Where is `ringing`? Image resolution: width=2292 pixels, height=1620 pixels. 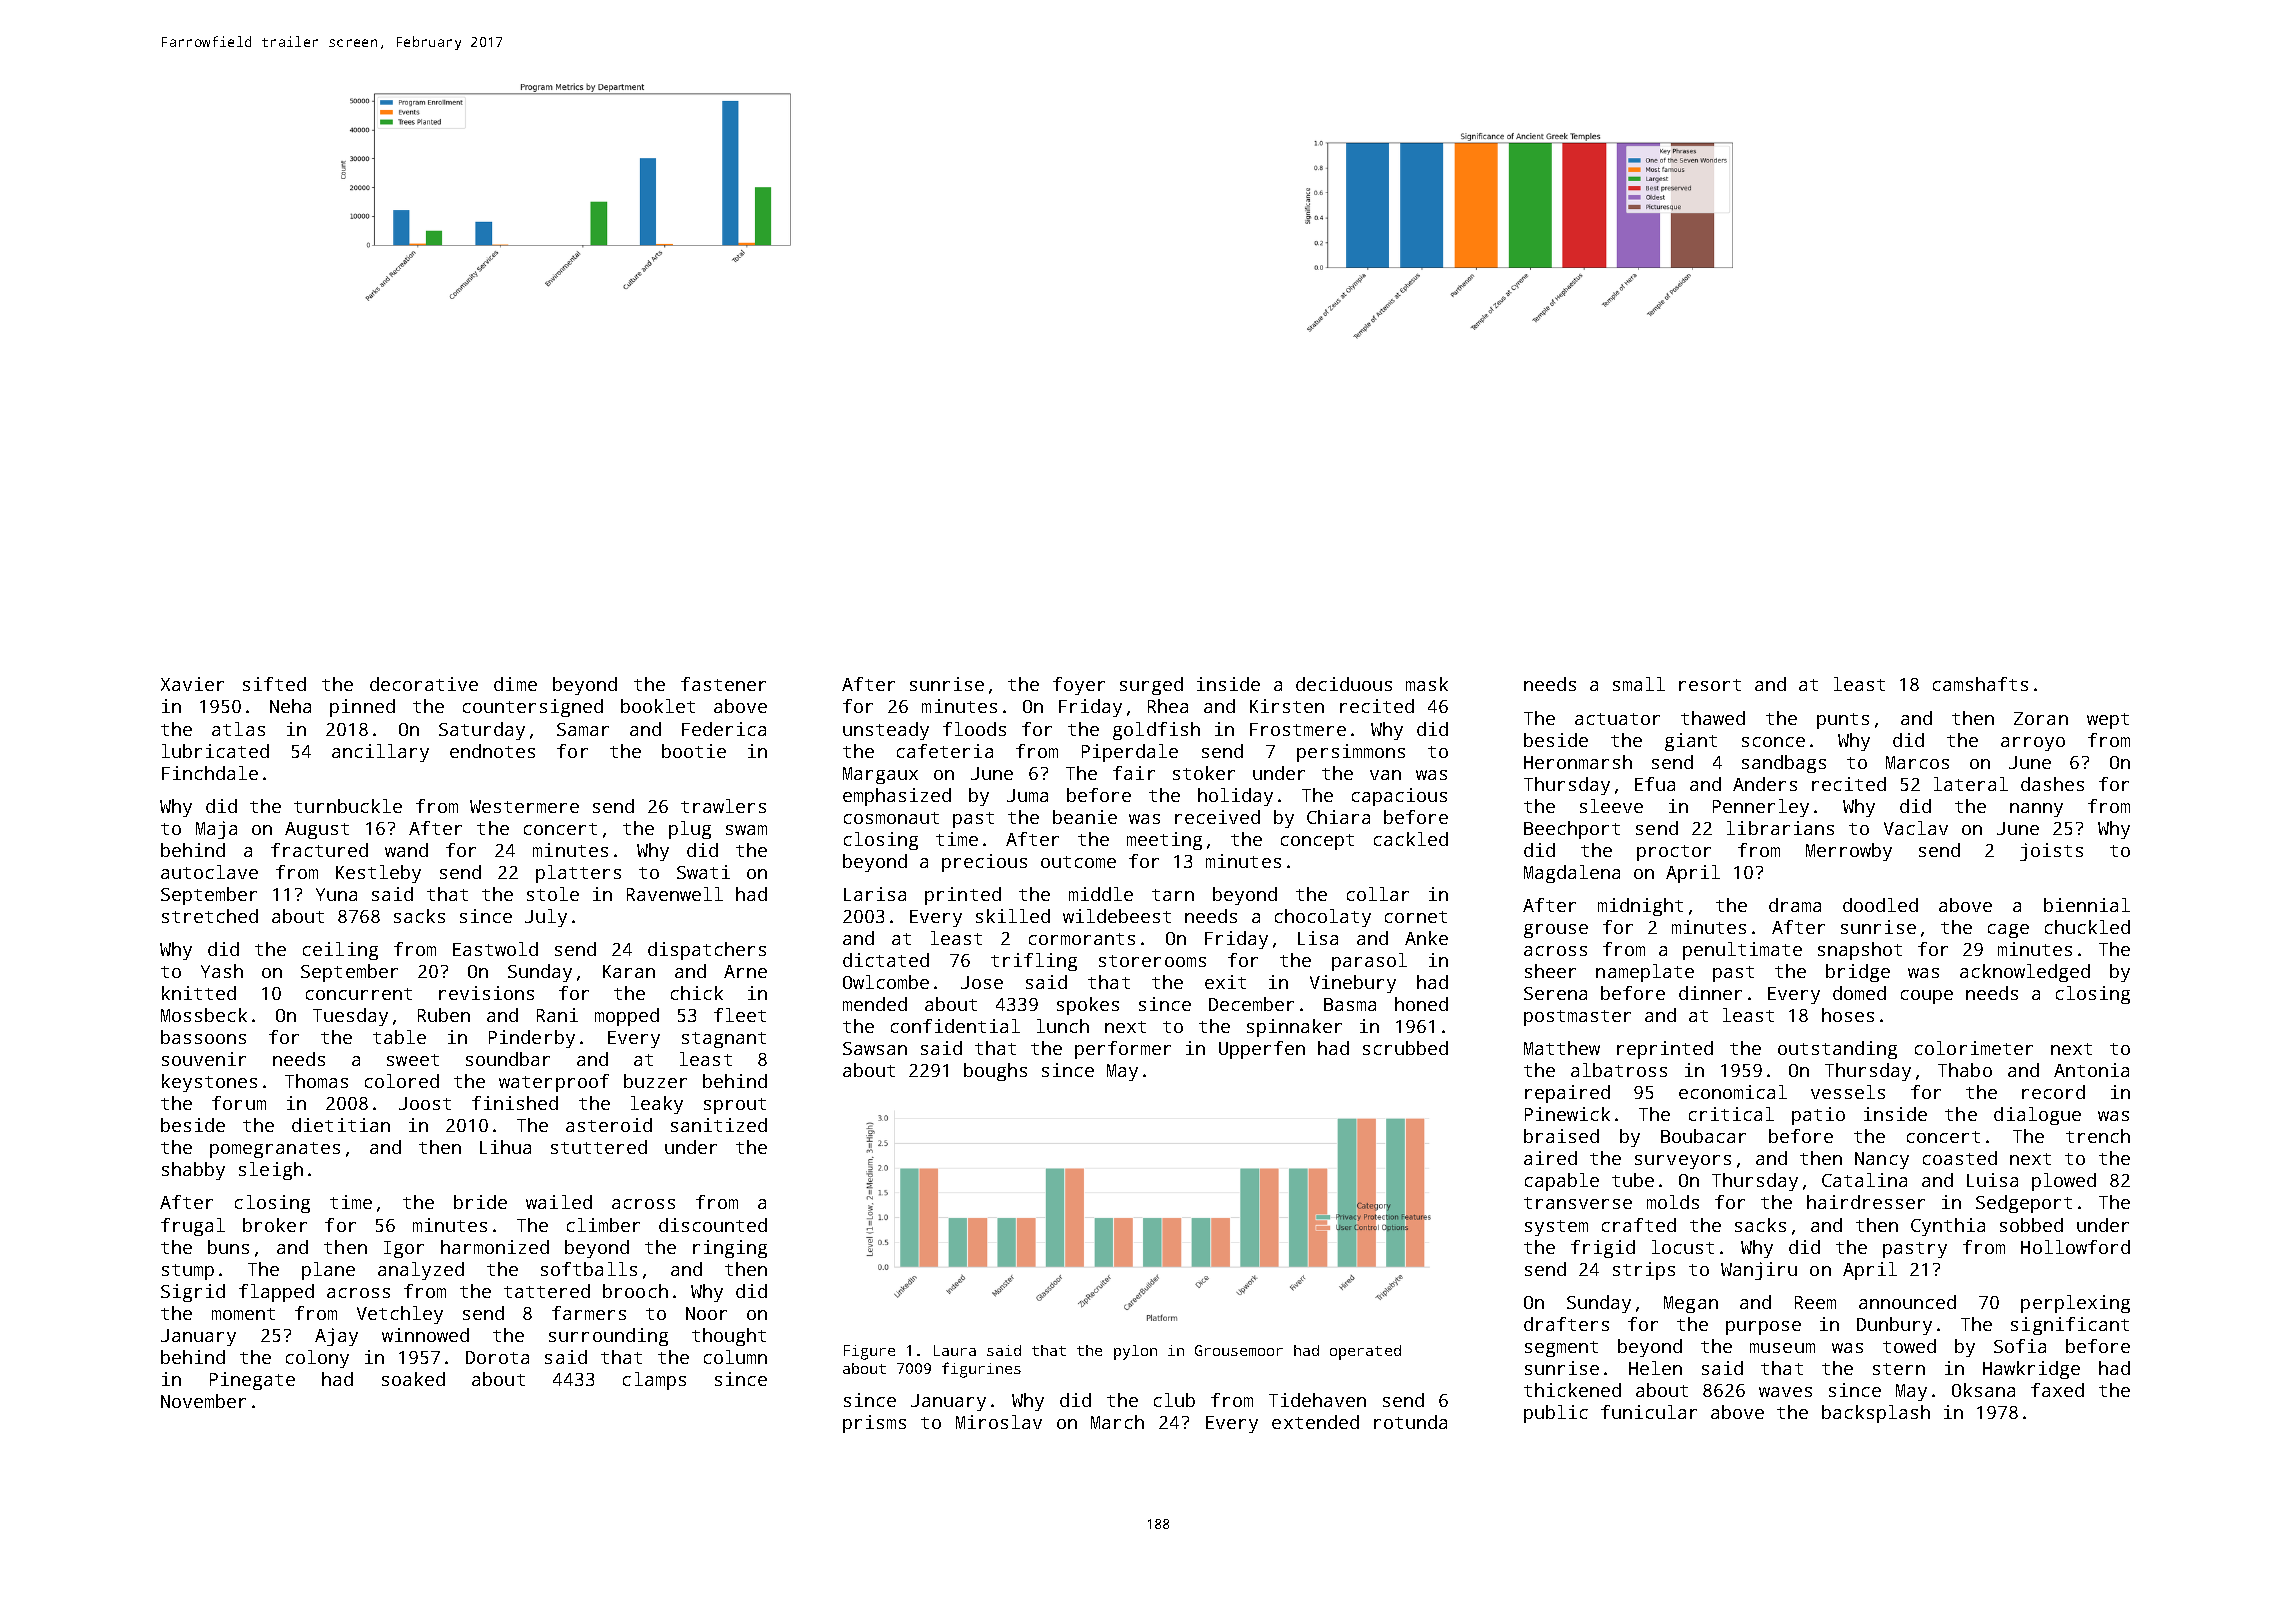
ringing is located at coordinates (730, 1249).
